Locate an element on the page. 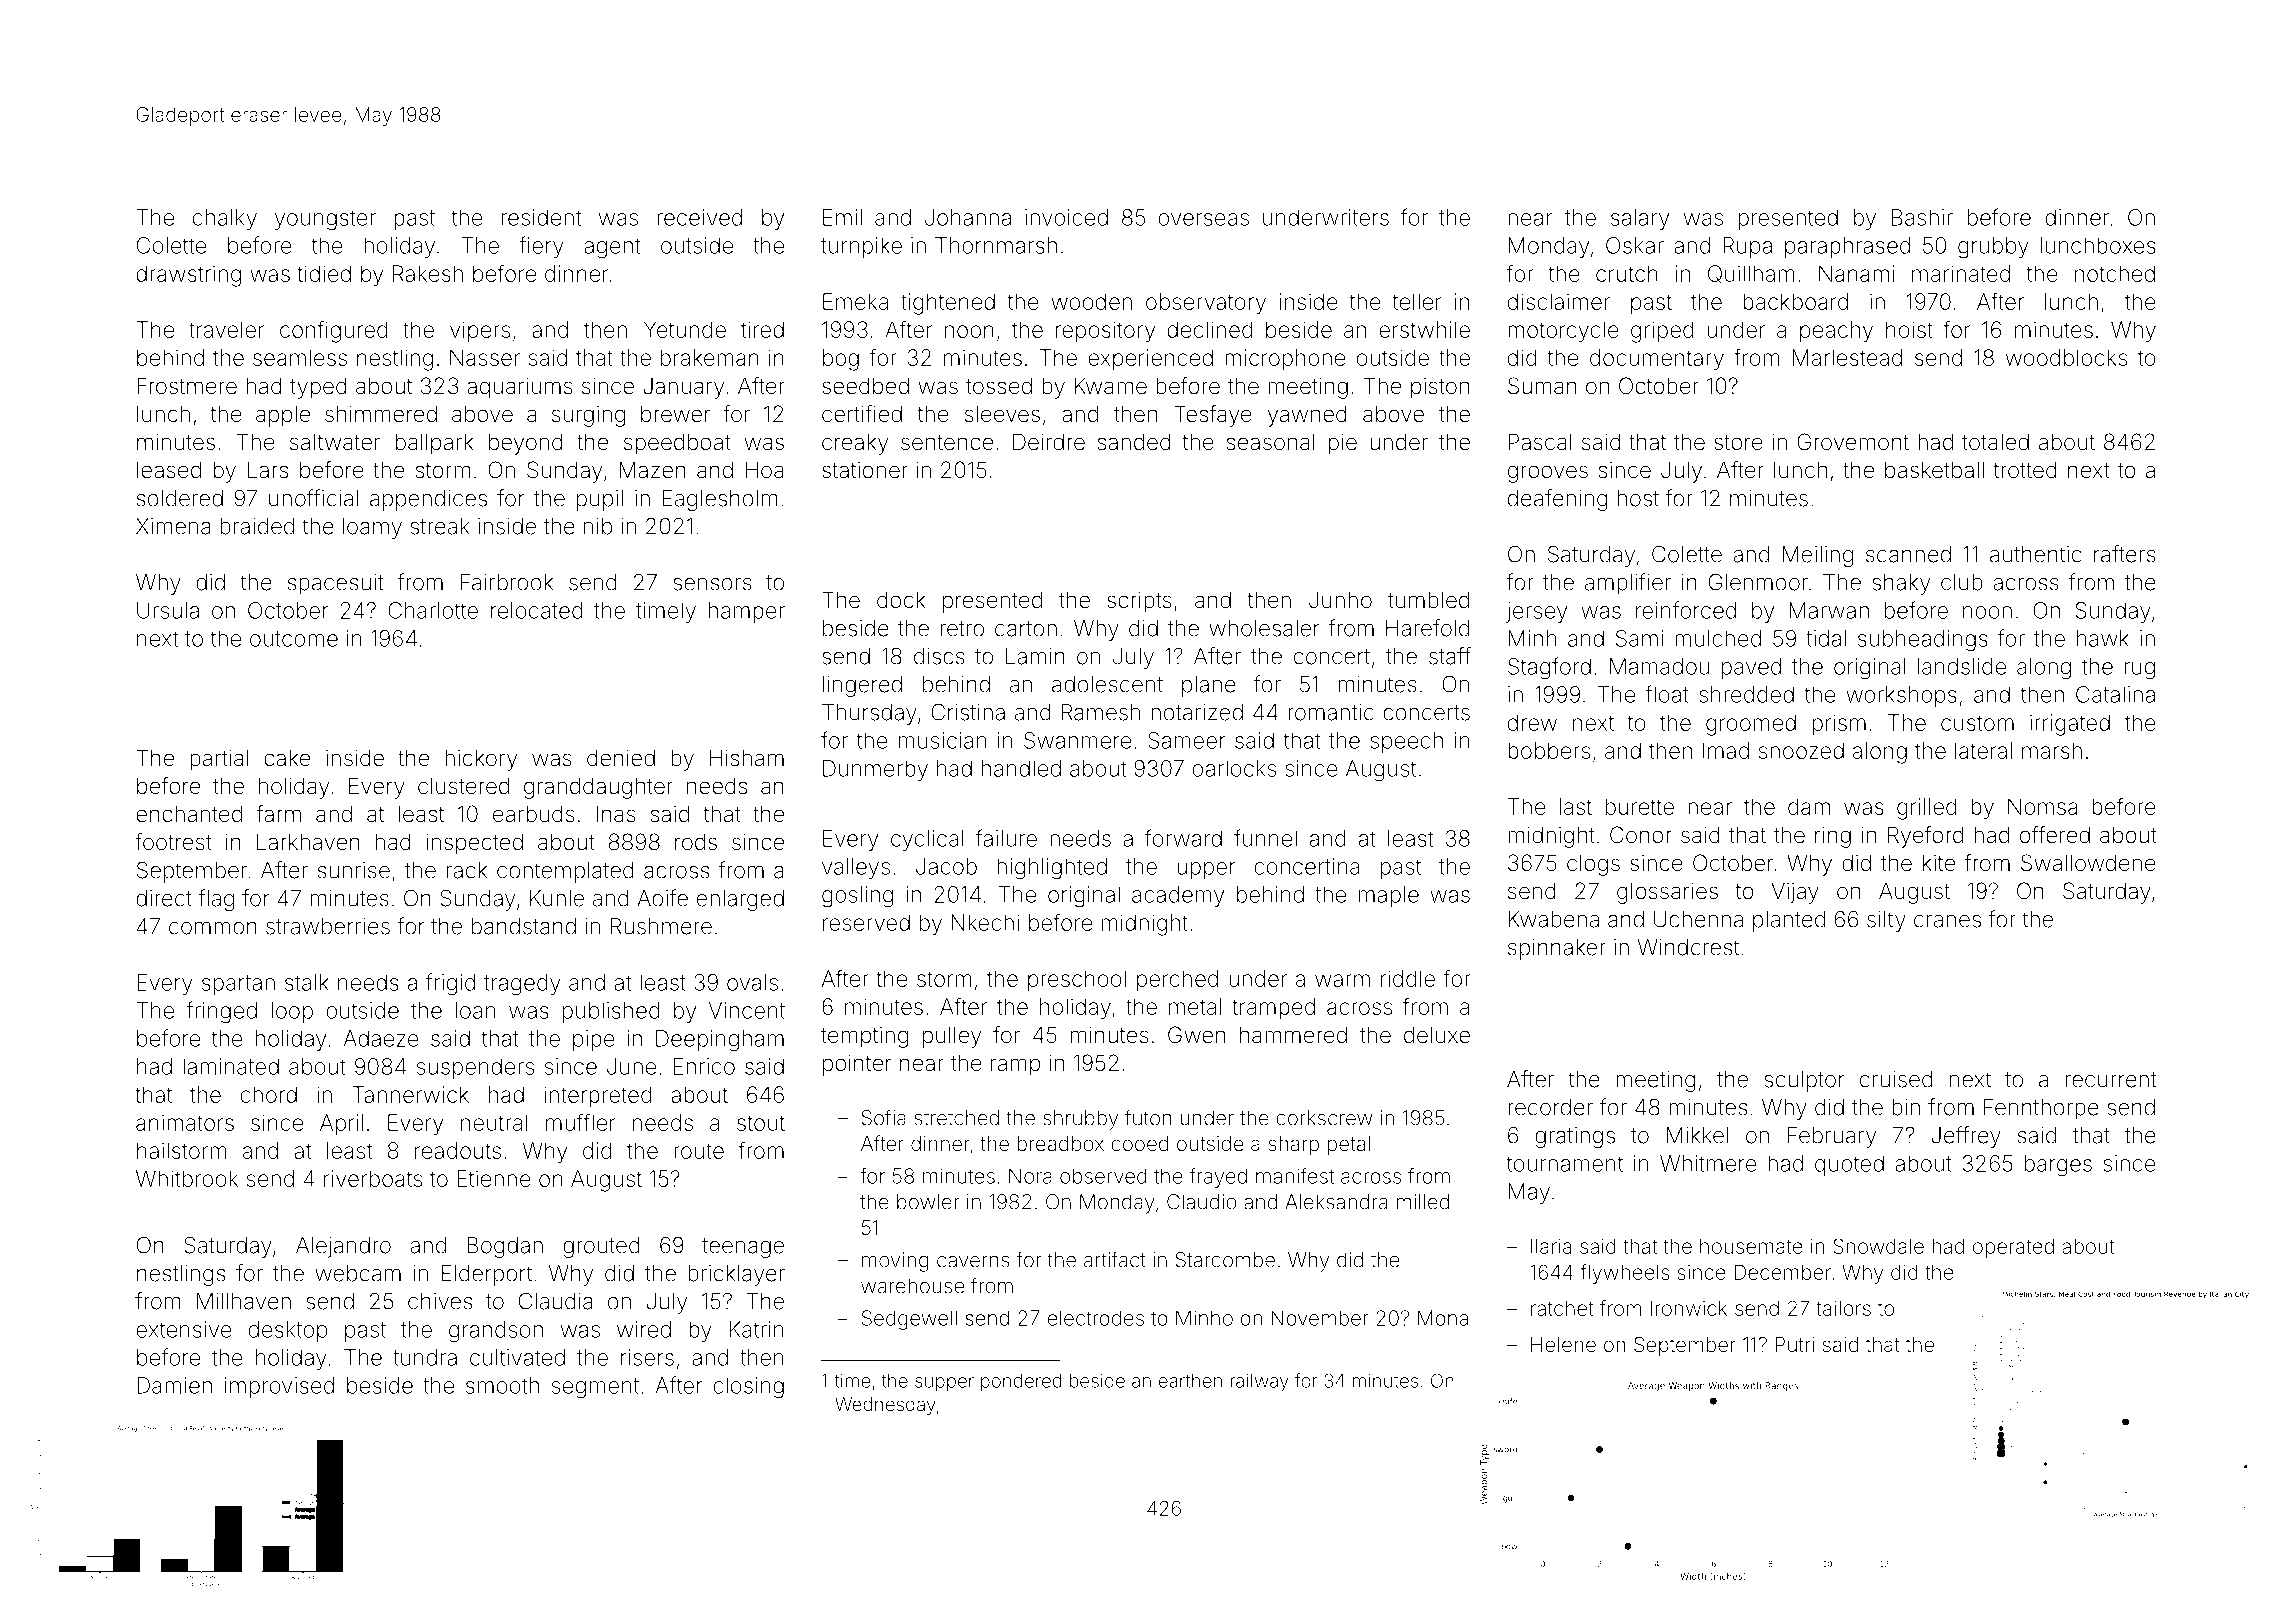 The height and width of the page is (1620, 2292). spartan is located at coordinates (238, 985).
